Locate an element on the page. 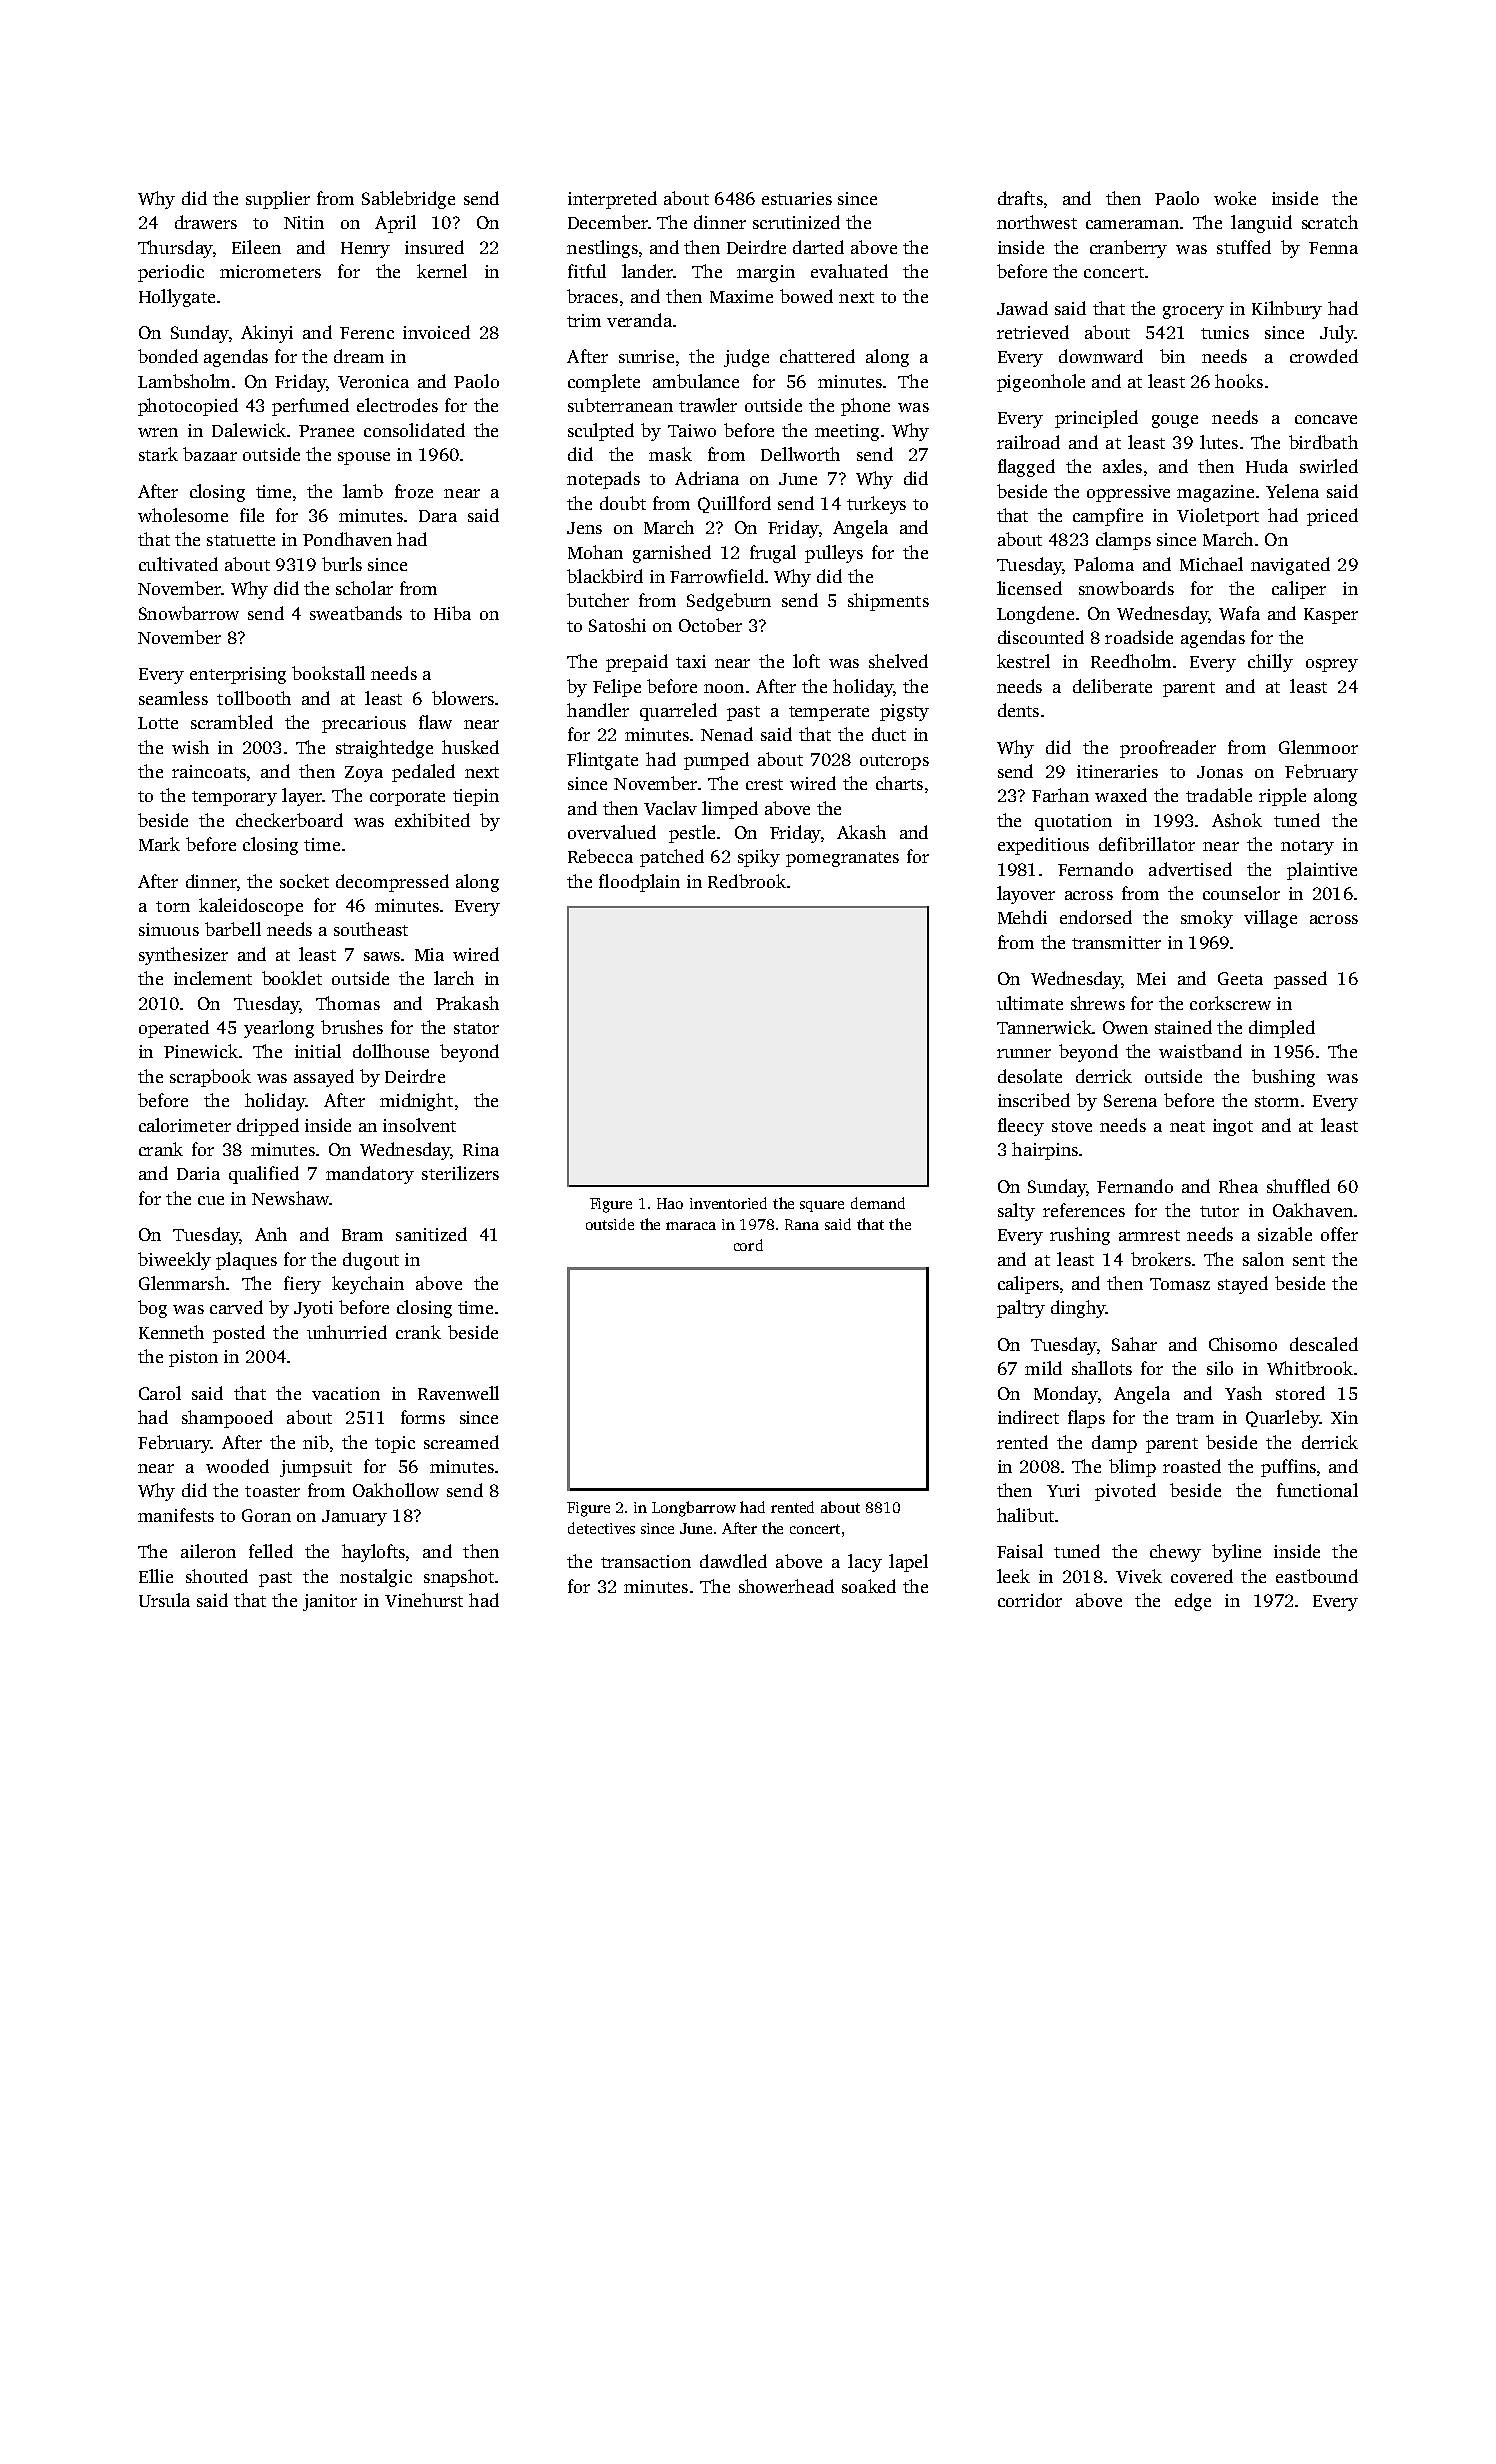 The height and width of the image is (2464, 1496). square is located at coordinates (822, 1206).
